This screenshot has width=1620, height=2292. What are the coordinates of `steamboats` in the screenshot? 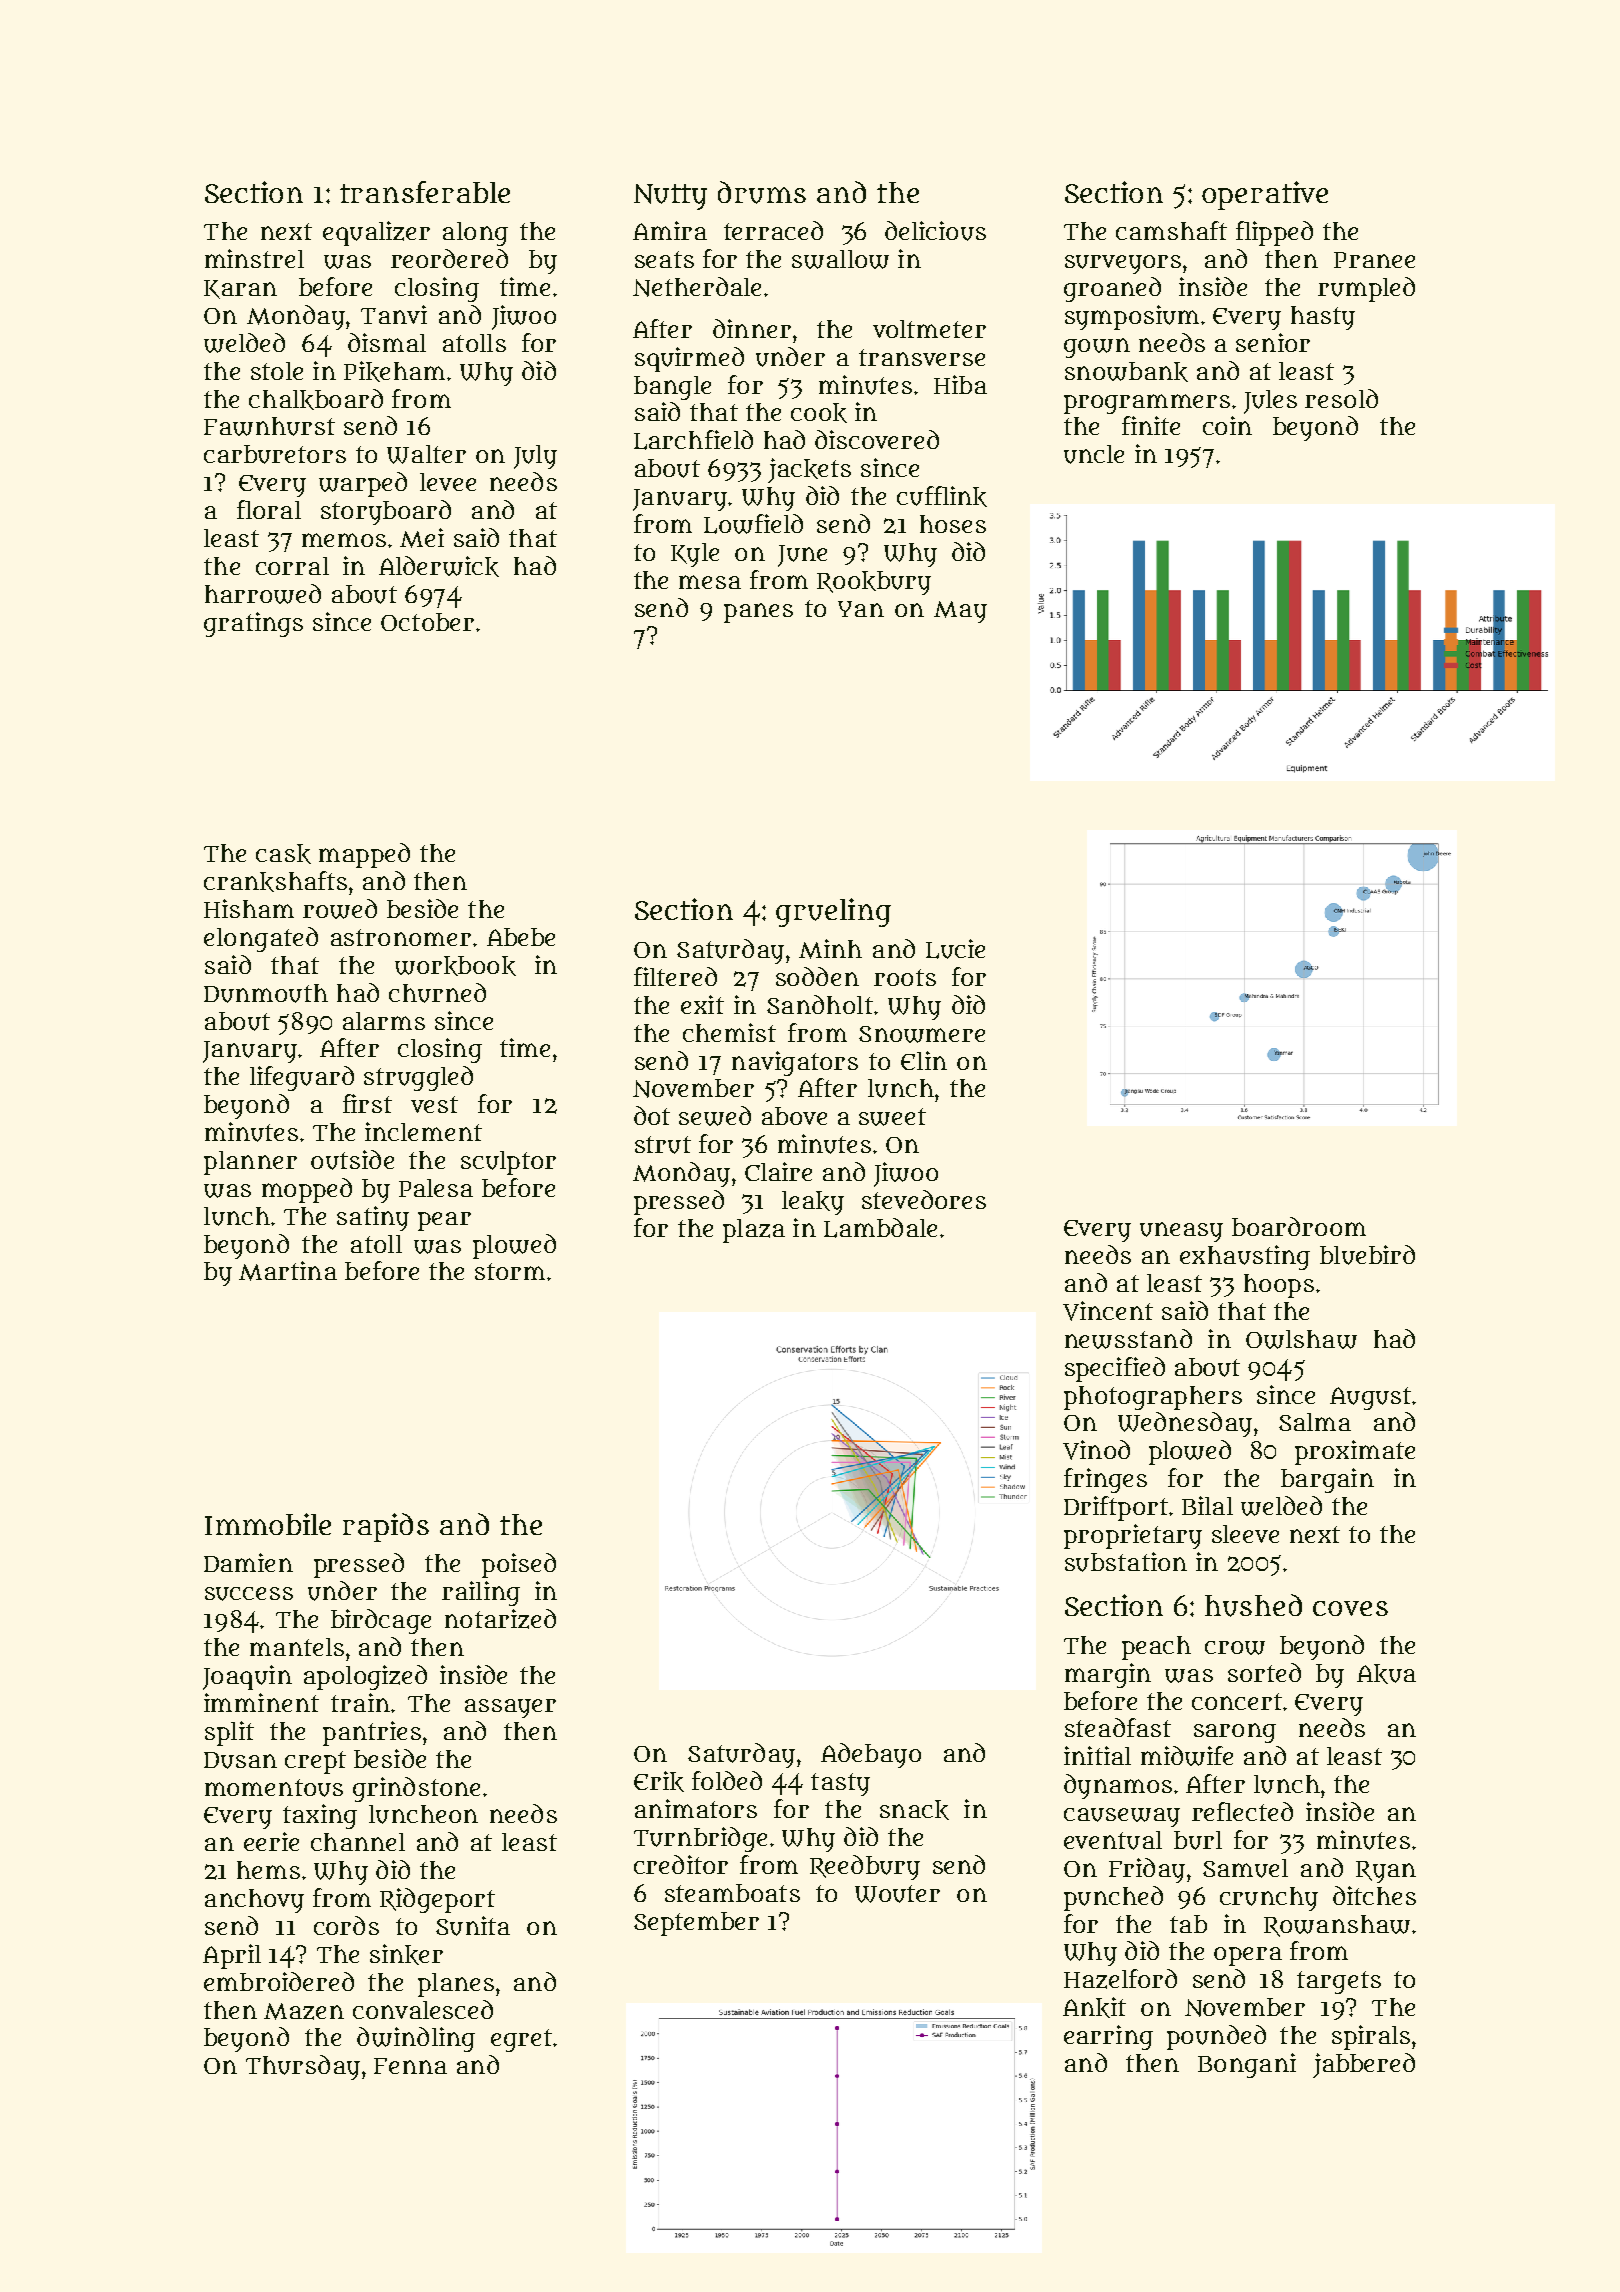 It's located at (732, 1893).
